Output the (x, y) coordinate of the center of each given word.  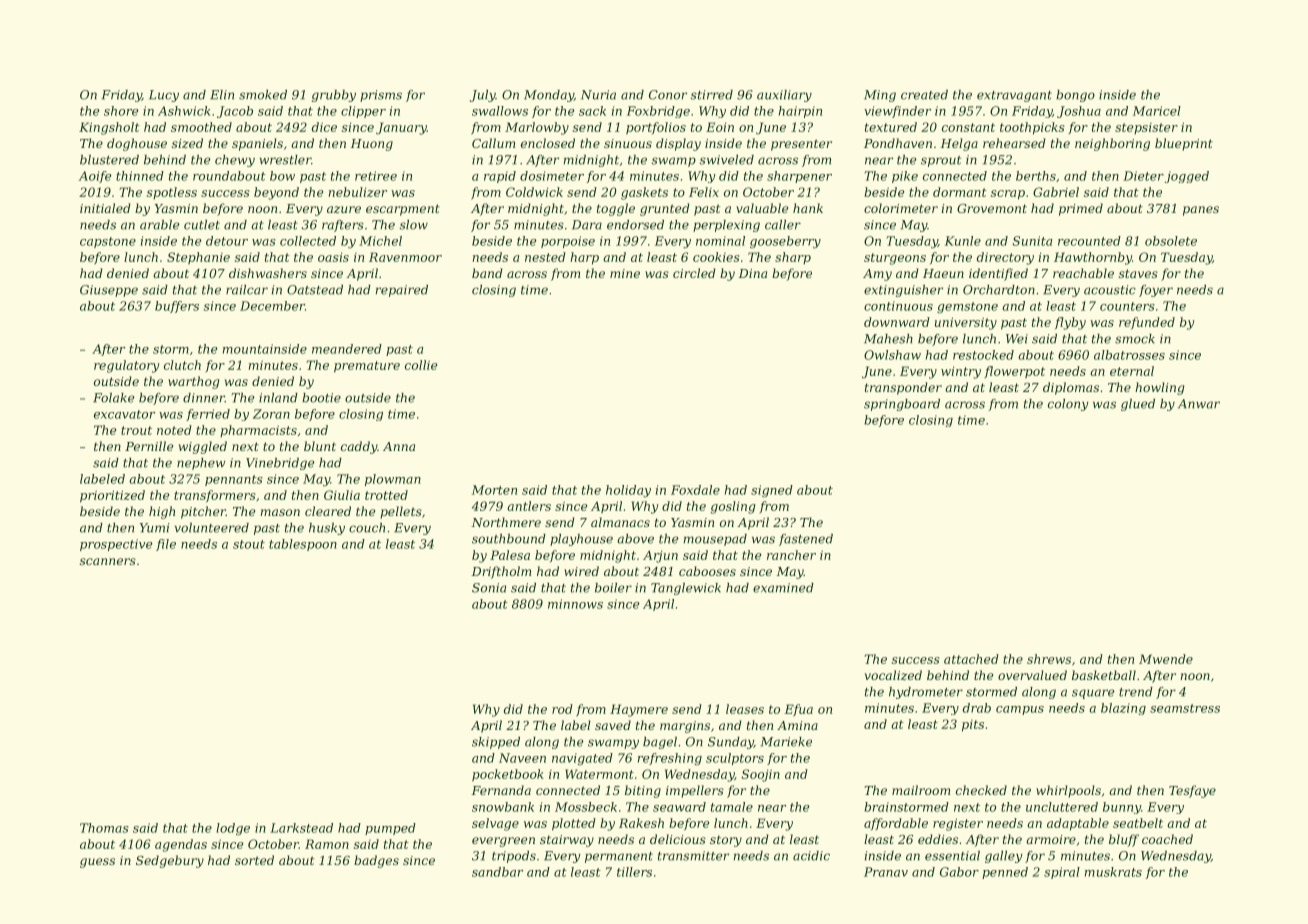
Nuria (598, 95)
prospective (116, 545)
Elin (222, 95)
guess (97, 863)
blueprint (1184, 144)
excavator (124, 414)
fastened (806, 540)
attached (971, 659)
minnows (575, 604)
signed (772, 491)
